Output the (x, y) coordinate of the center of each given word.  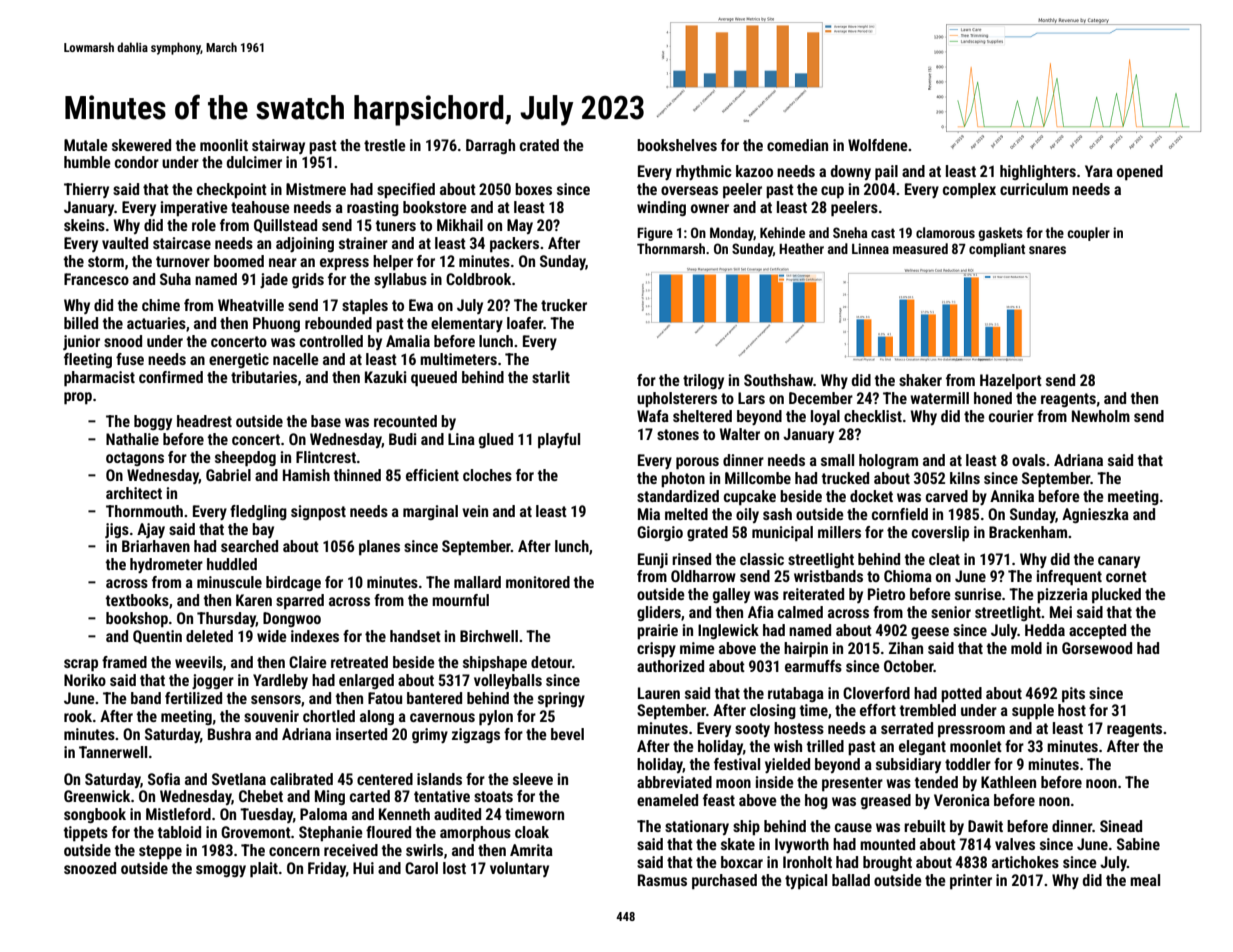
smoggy (221, 871)
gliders (659, 613)
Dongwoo (292, 619)
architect (134, 493)
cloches (487, 475)
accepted (1097, 632)
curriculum (1034, 189)
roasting (373, 208)
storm (106, 261)
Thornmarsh (671, 248)
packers (514, 245)
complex (969, 191)
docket (871, 496)
